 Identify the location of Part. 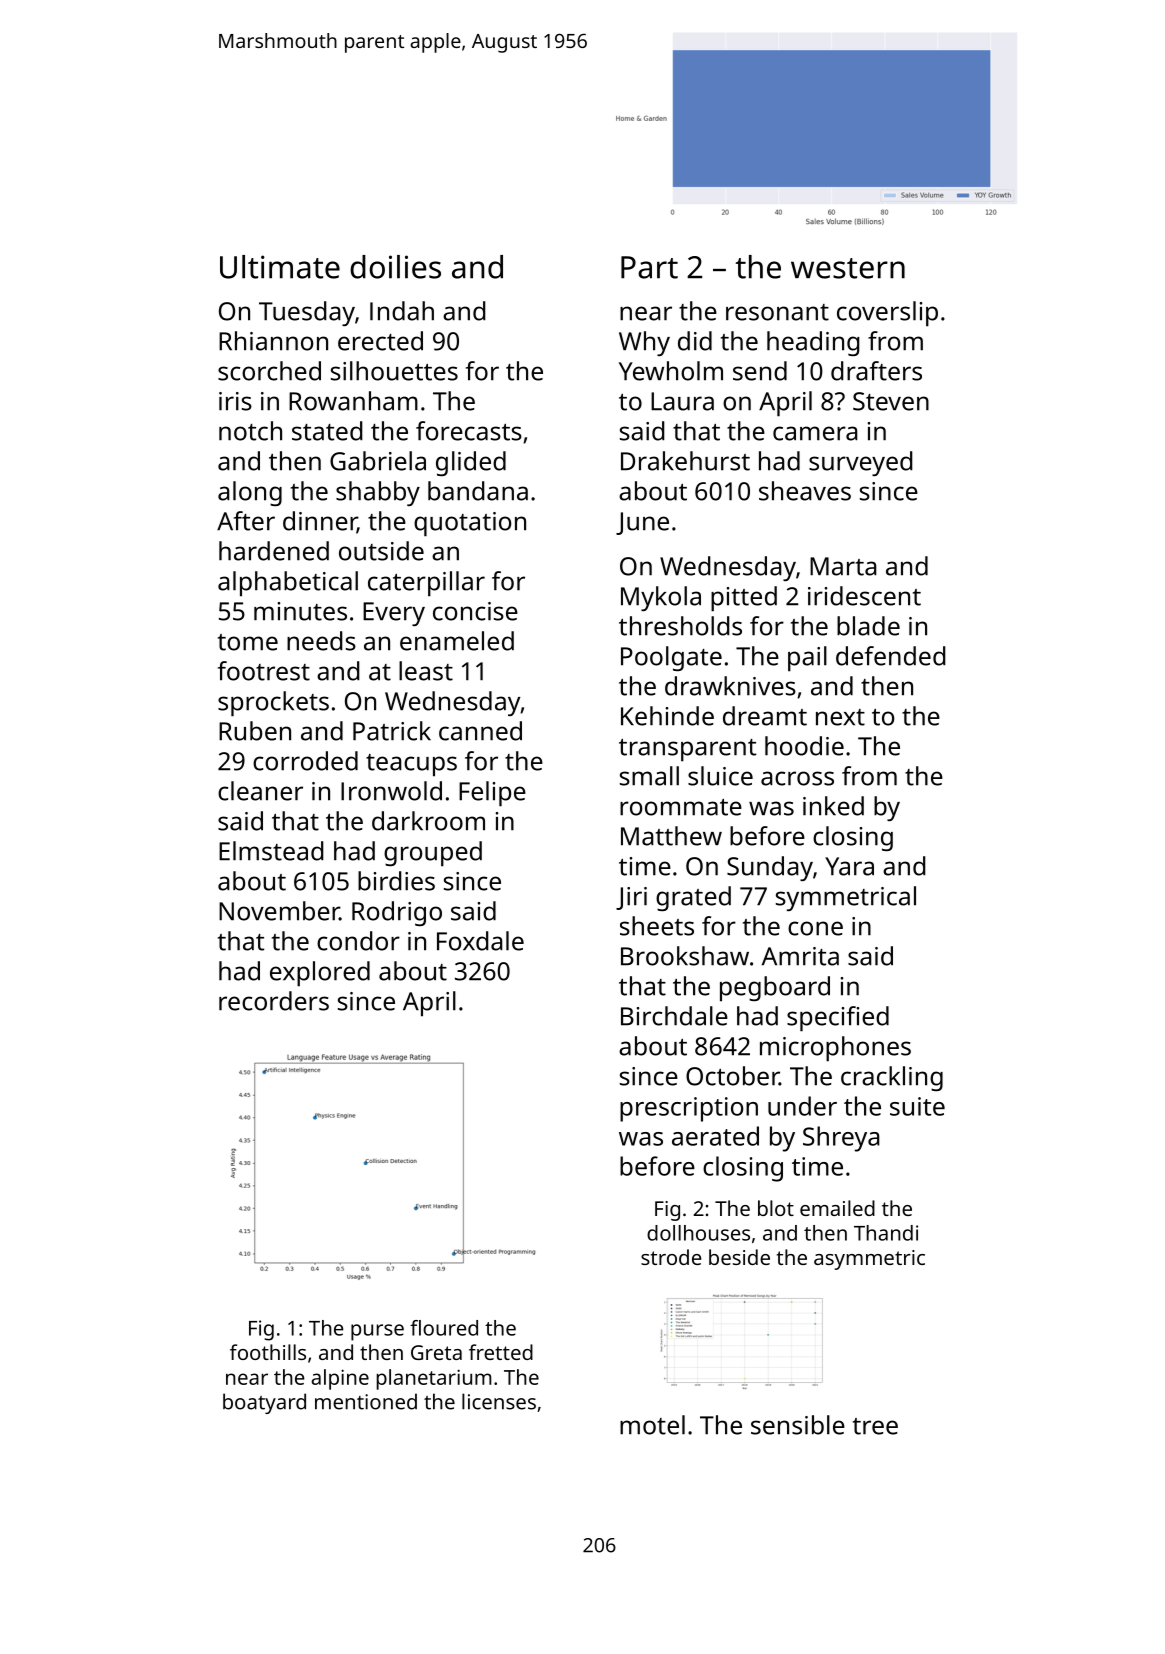
(649, 267).
